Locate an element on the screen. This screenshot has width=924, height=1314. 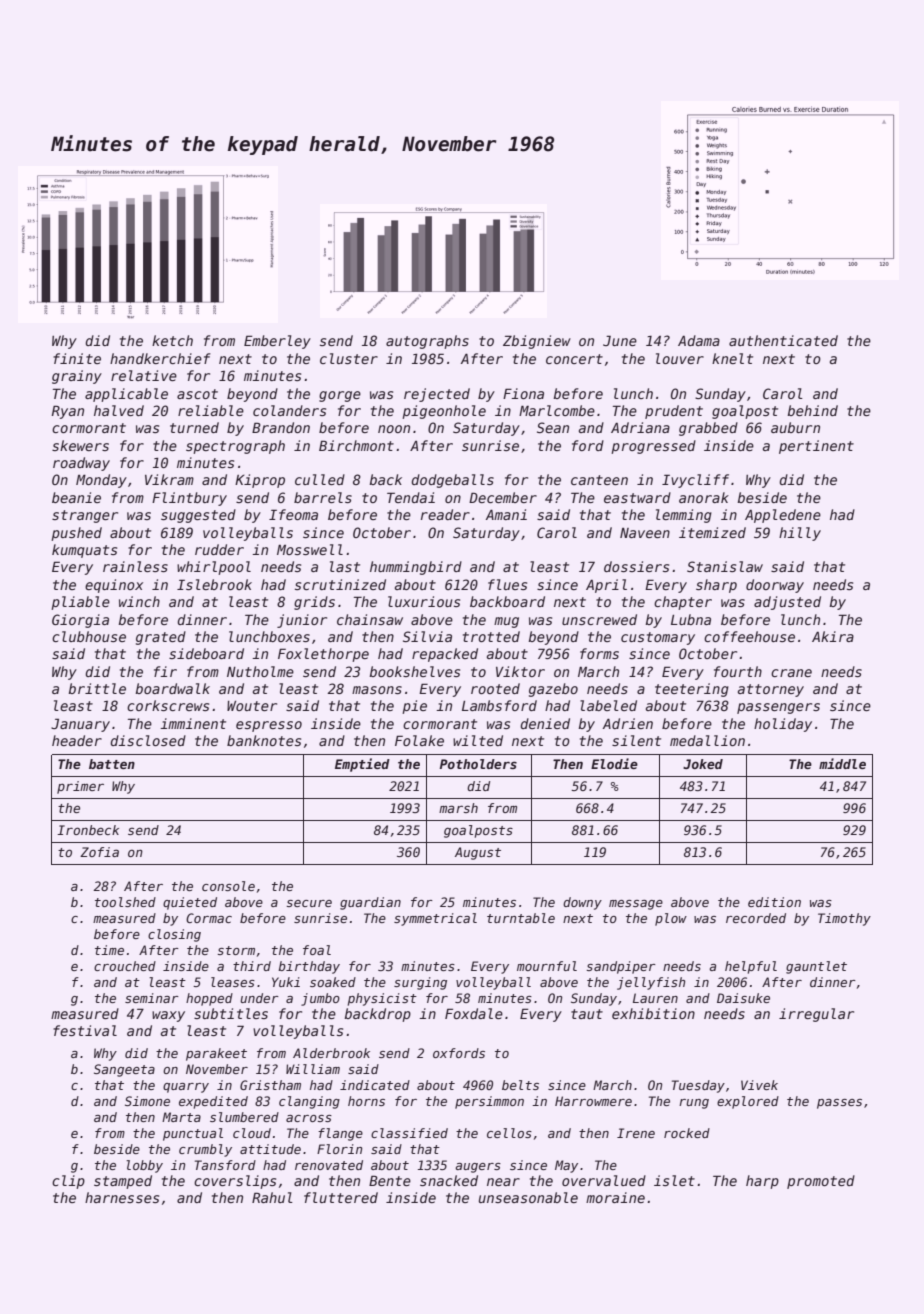
crane is located at coordinates (791, 673).
